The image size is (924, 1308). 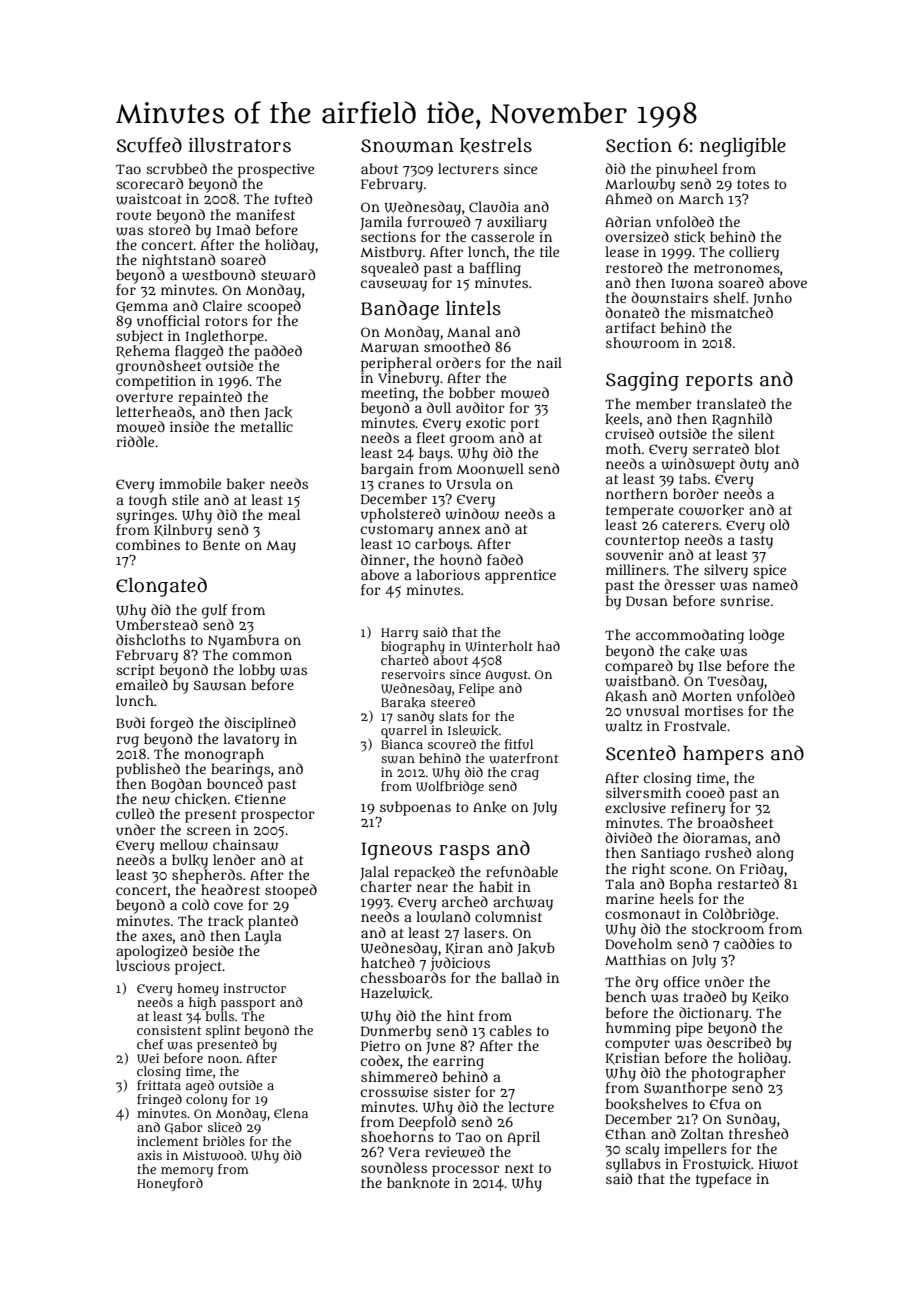 What do you see at coordinates (687, 170) in the image?
I see `pinwheel` at bounding box center [687, 170].
